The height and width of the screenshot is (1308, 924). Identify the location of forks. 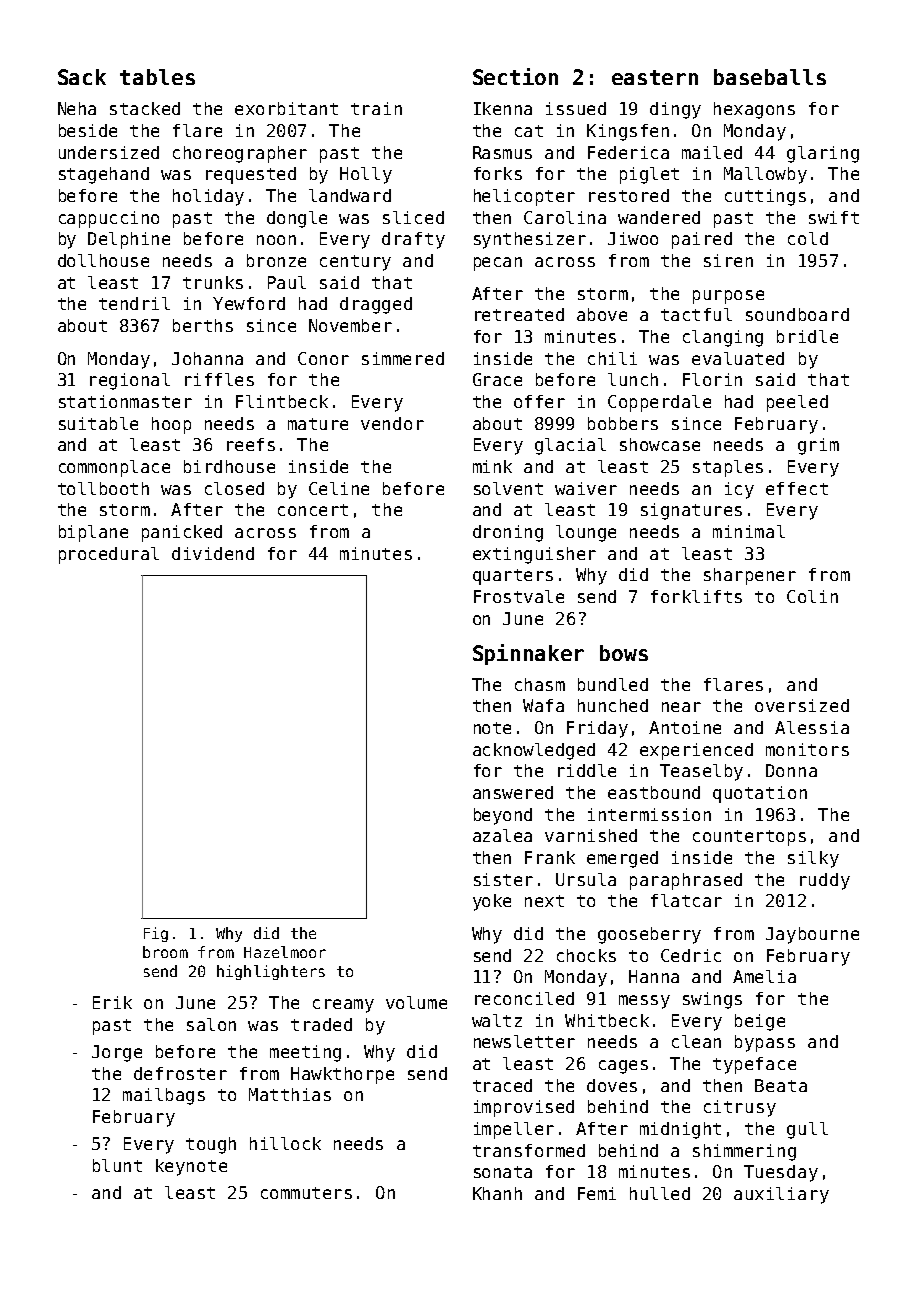
(498, 173).
